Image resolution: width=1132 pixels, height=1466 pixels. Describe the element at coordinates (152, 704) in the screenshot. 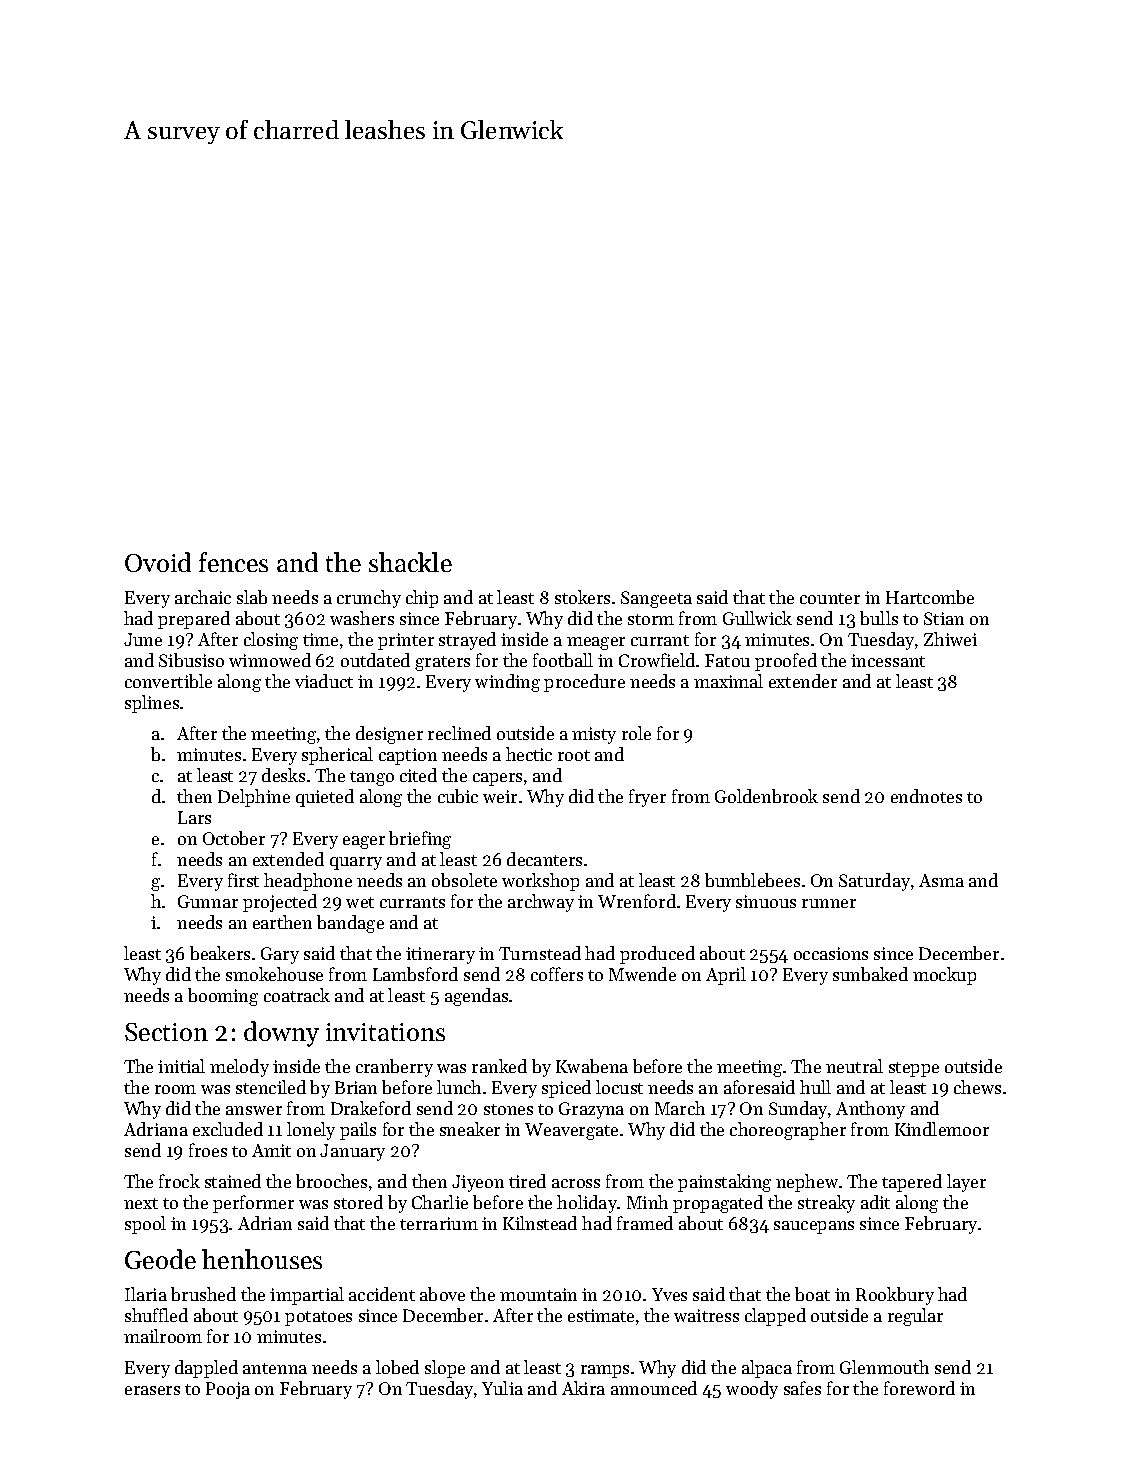

I see `splines` at that location.
